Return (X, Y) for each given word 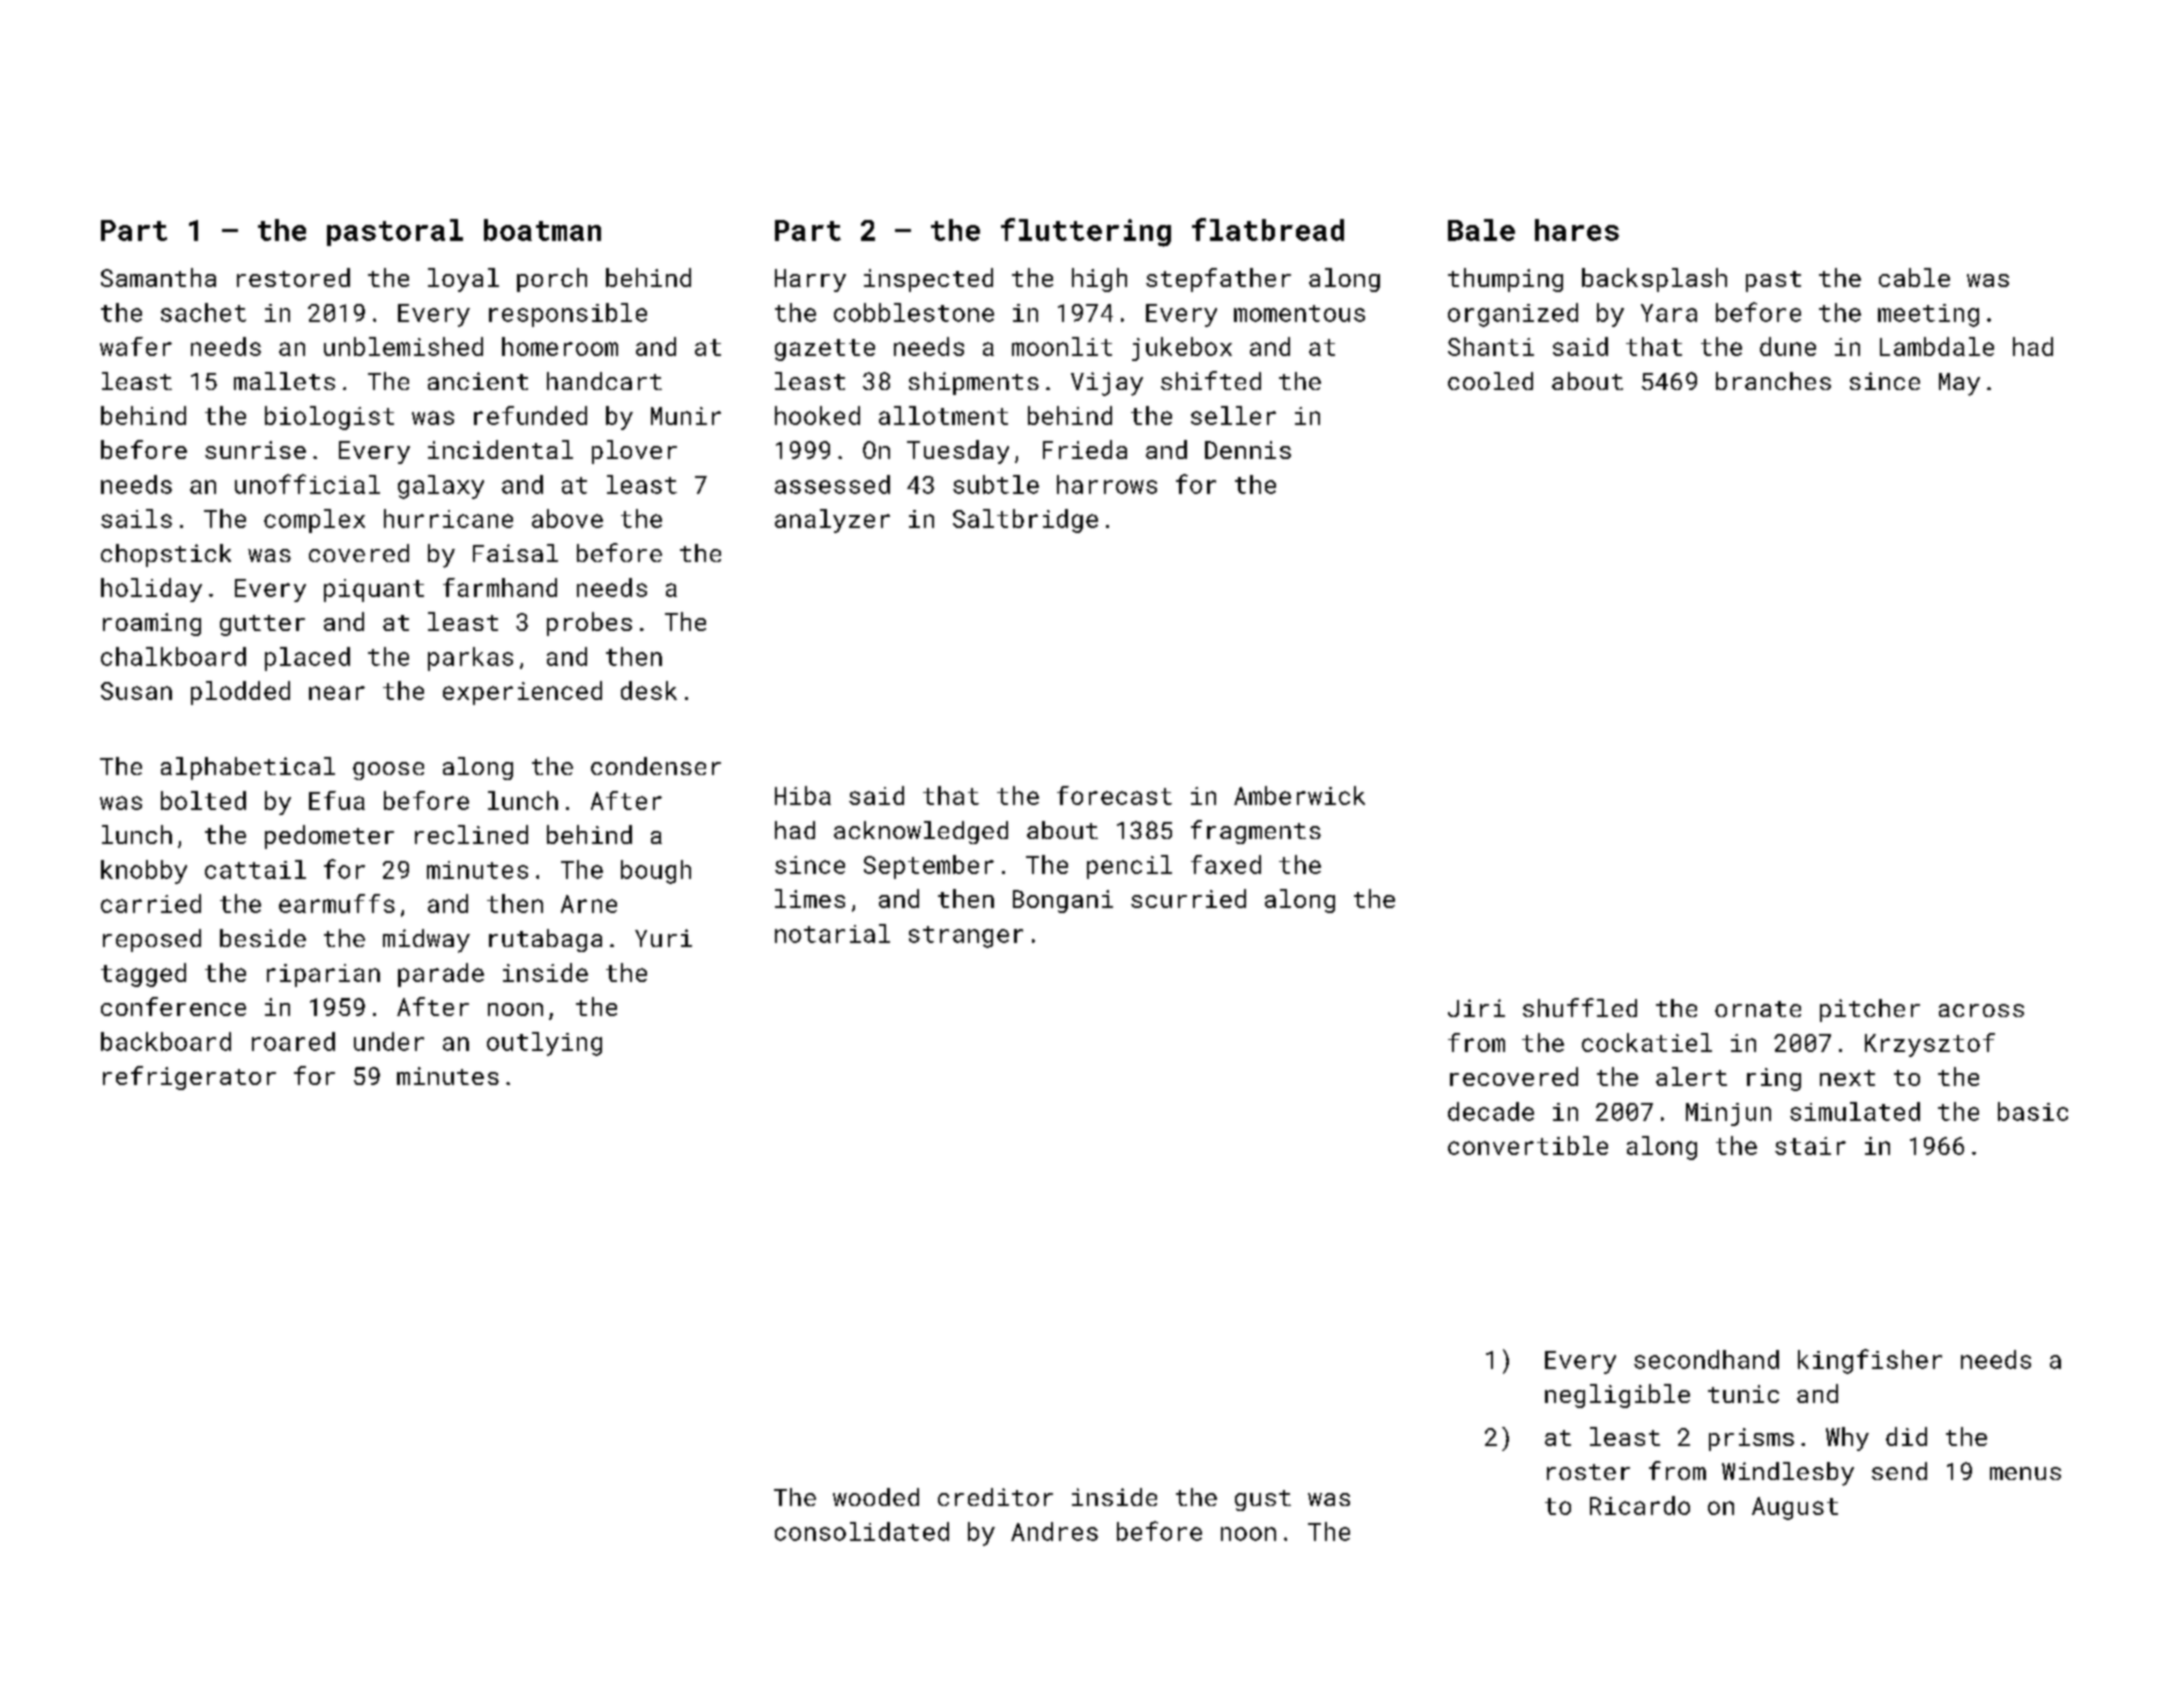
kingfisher (1870, 1361)
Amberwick (1299, 795)
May (1959, 384)
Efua (337, 800)
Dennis (1248, 450)
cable (1914, 277)
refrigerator (189, 1078)
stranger (966, 937)
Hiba (803, 795)
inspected (928, 280)
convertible (1528, 1145)
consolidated (862, 1531)
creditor (995, 1497)
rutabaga (545, 940)
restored (293, 277)
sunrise (255, 450)
